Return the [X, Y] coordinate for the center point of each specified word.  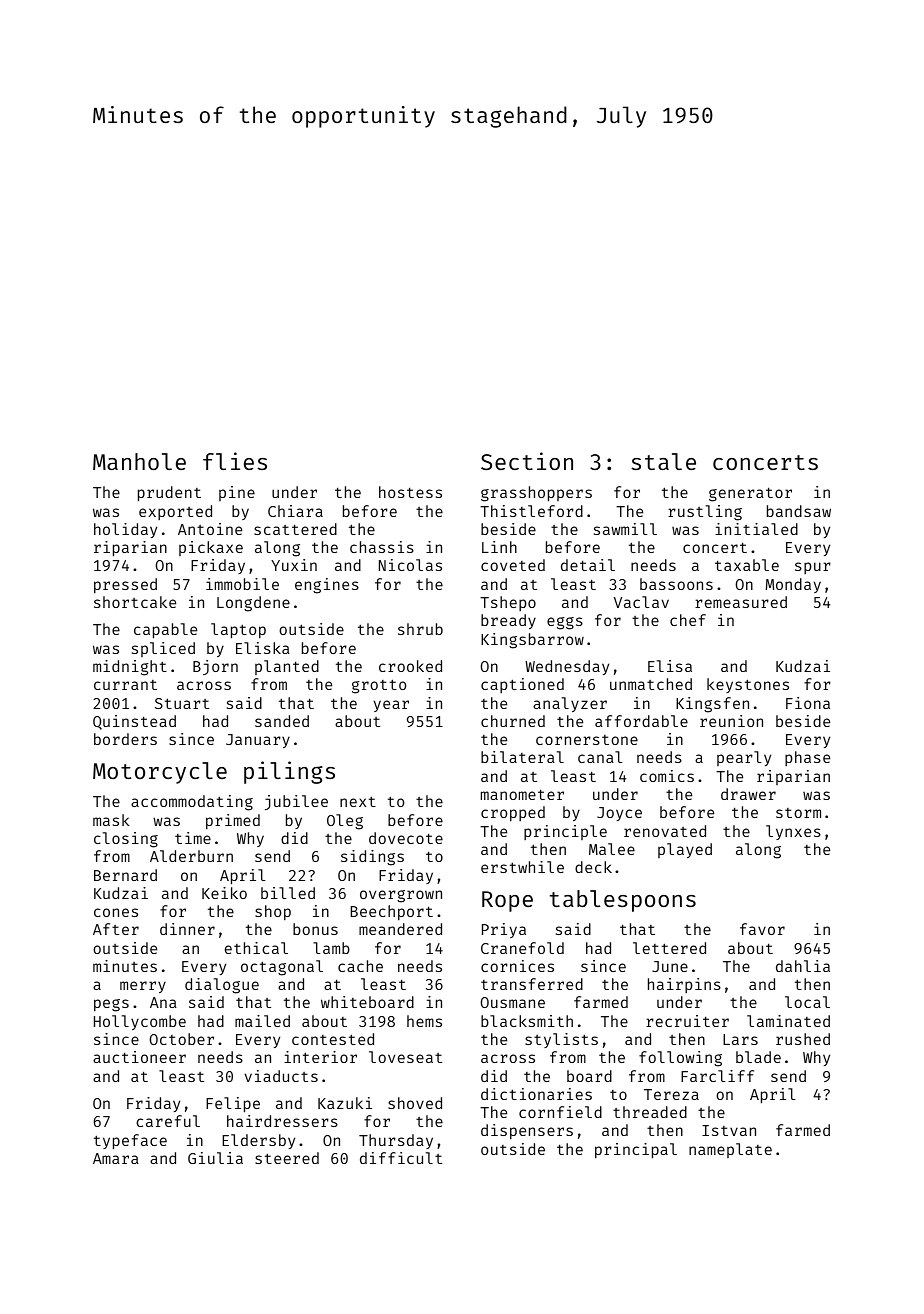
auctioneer [139, 1057]
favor [762, 929]
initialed [756, 529]
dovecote [406, 838]
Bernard [125, 875]
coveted [513, 565]
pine [237, 493]
